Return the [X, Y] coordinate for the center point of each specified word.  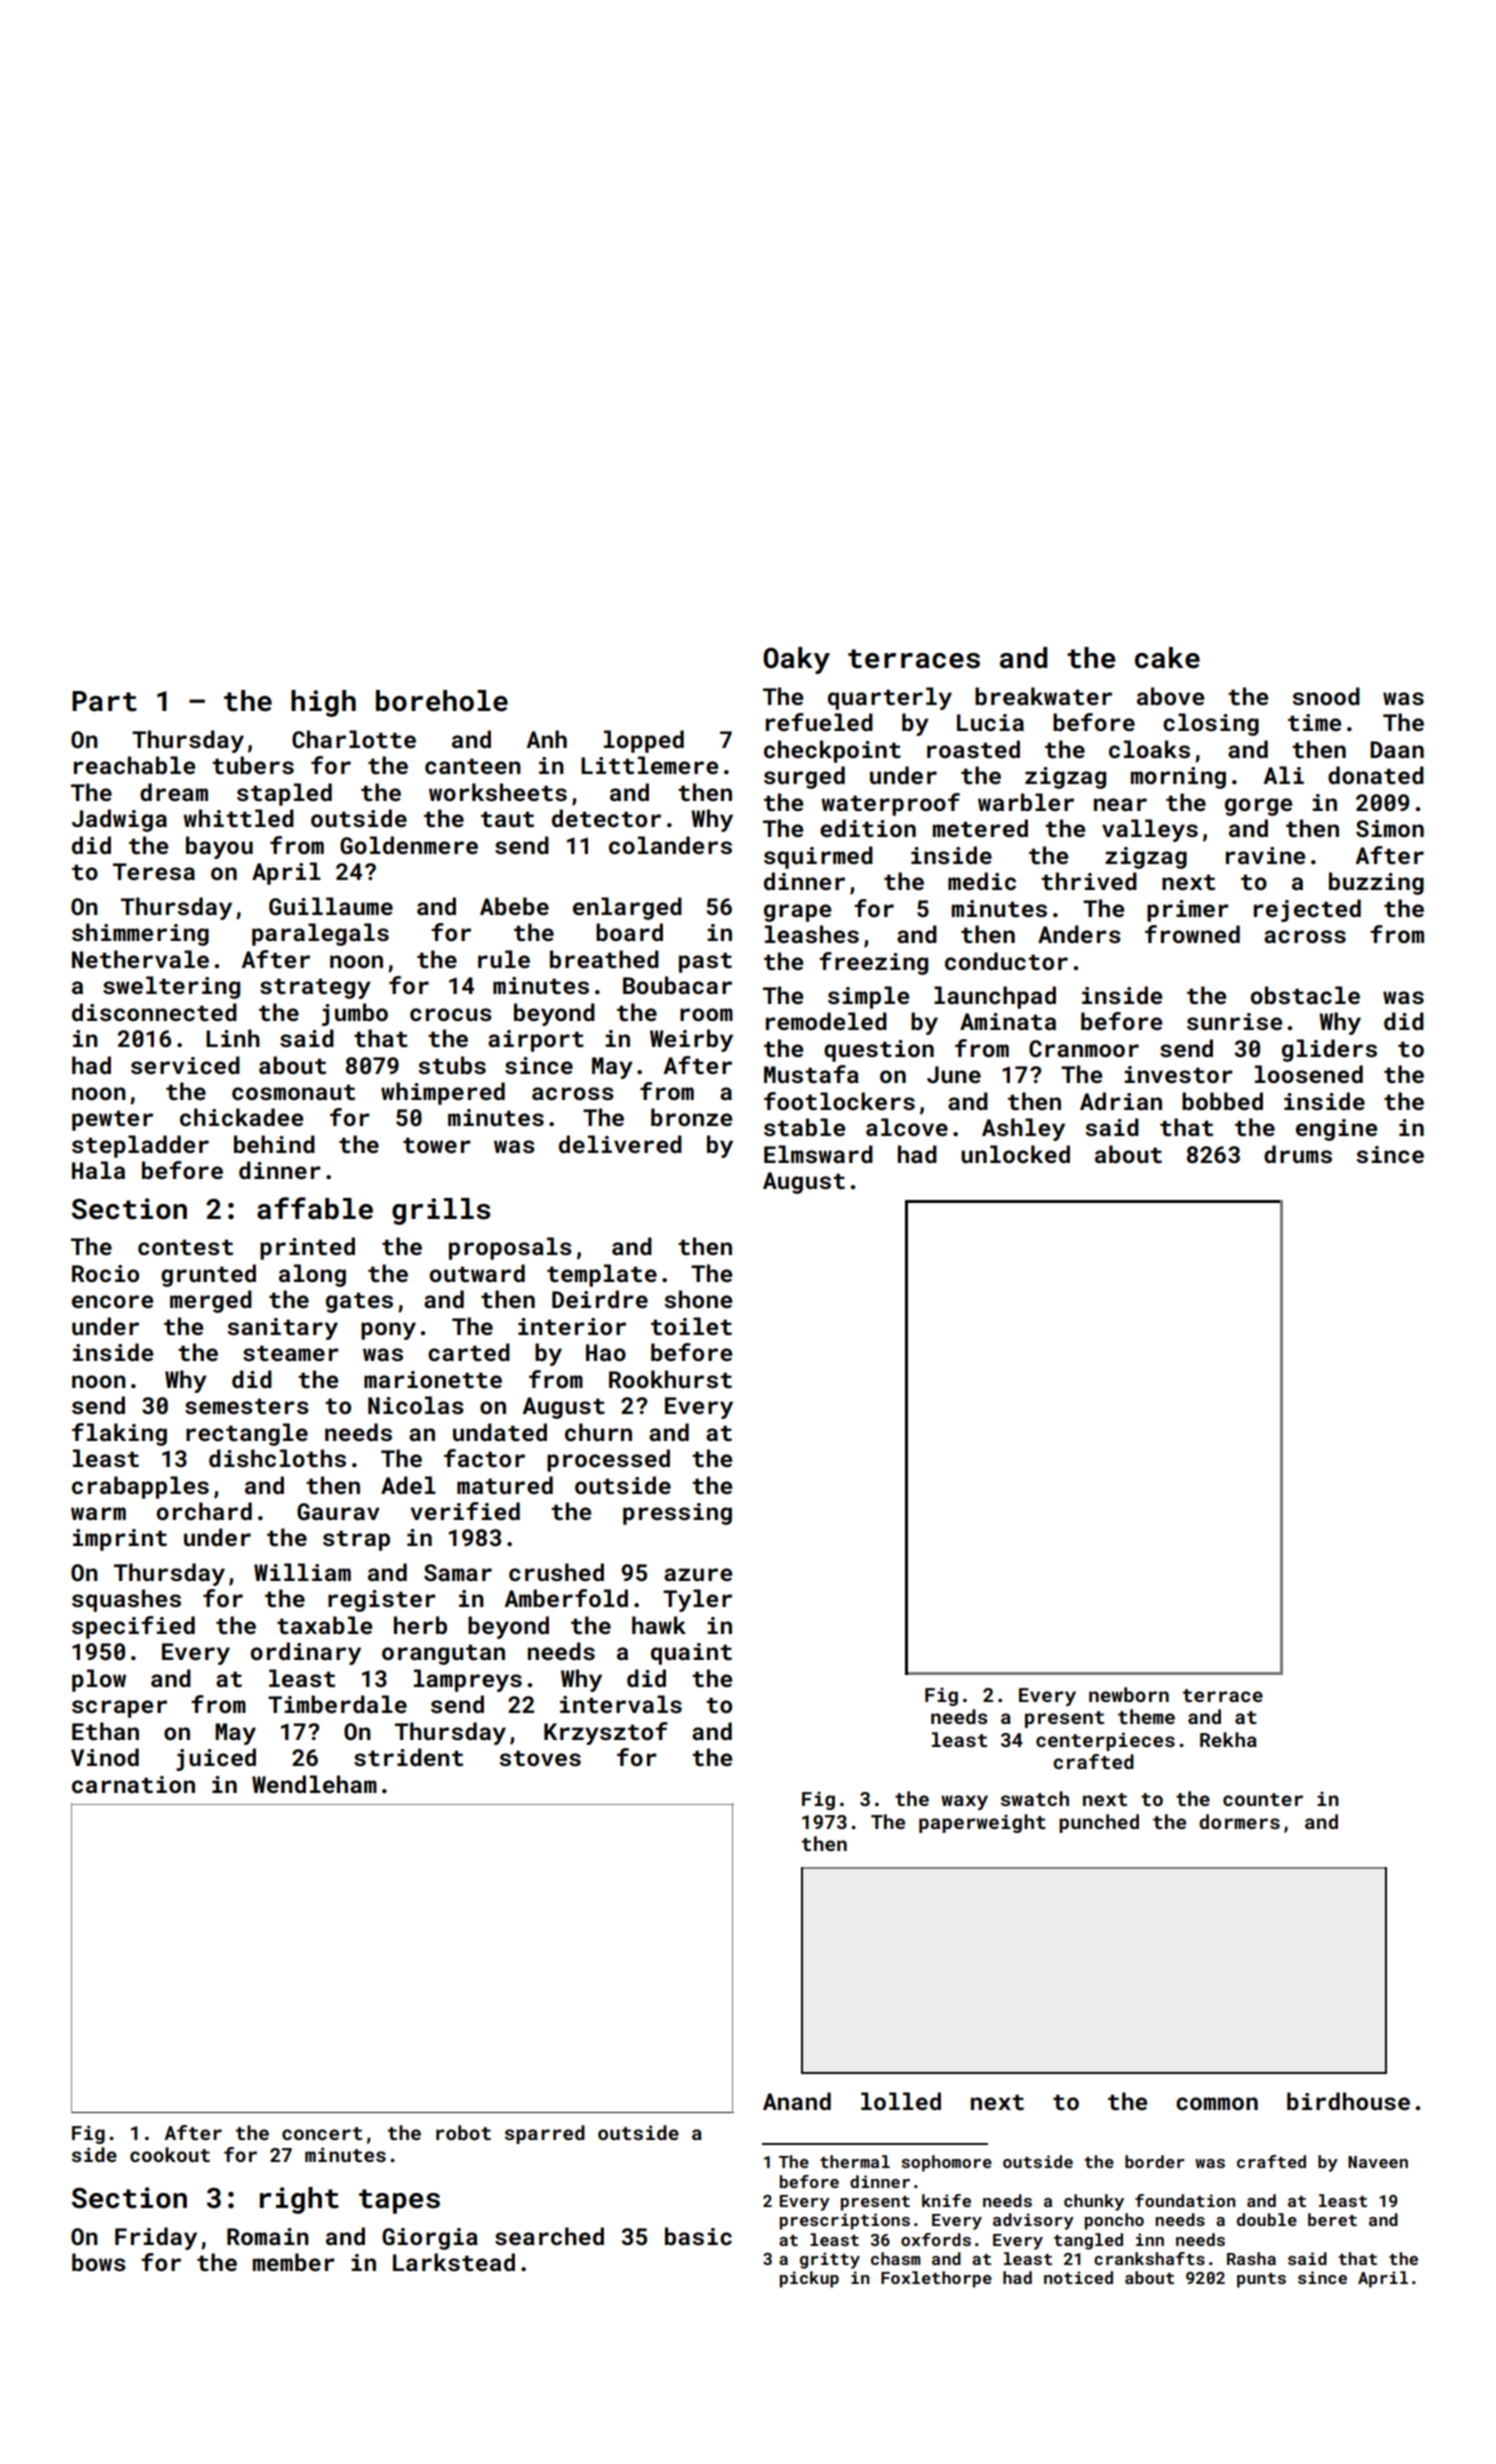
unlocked [1015, 1154]
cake [1167, 658]
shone [698, 1299]
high [323, 703]
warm [98, 1513]
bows [99, 2262]
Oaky [796, 660]
